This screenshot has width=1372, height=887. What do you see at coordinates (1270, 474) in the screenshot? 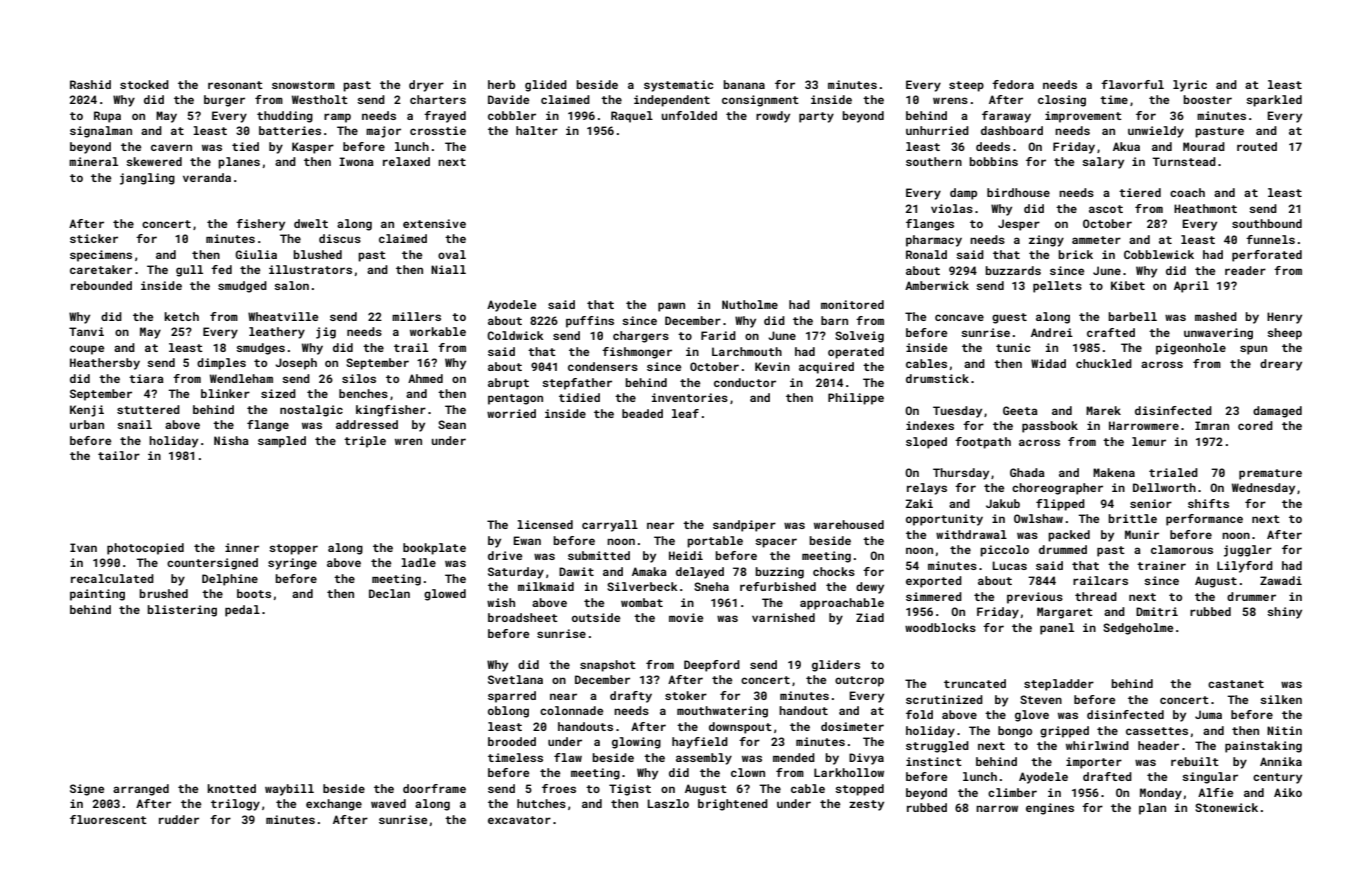
I see `premature` at bounding box center [1270, 474].
